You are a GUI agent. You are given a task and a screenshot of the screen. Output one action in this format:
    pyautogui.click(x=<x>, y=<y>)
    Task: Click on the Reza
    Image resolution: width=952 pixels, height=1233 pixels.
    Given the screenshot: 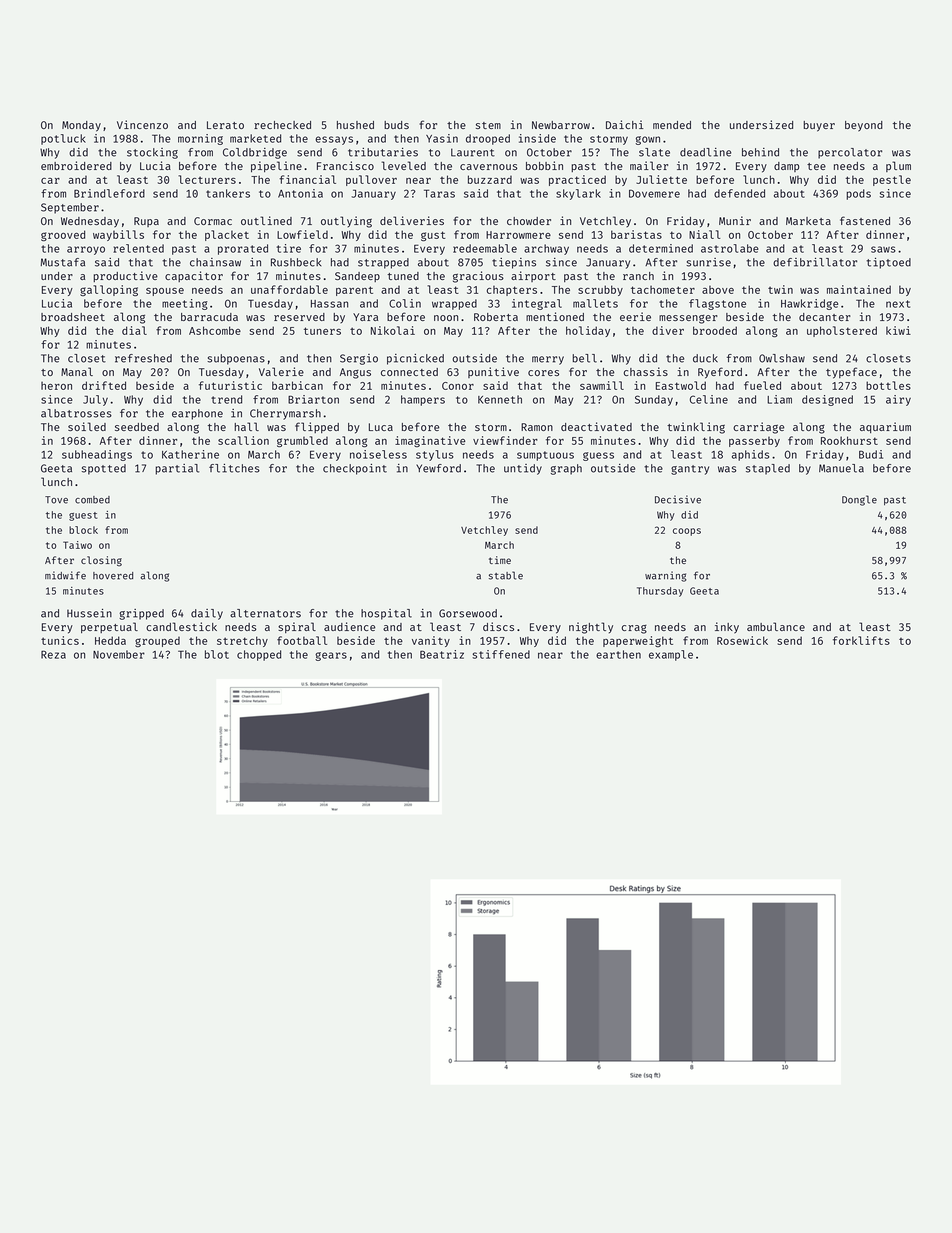 What is the action you would take?
    pyautogui.click(x=53, y=654)
